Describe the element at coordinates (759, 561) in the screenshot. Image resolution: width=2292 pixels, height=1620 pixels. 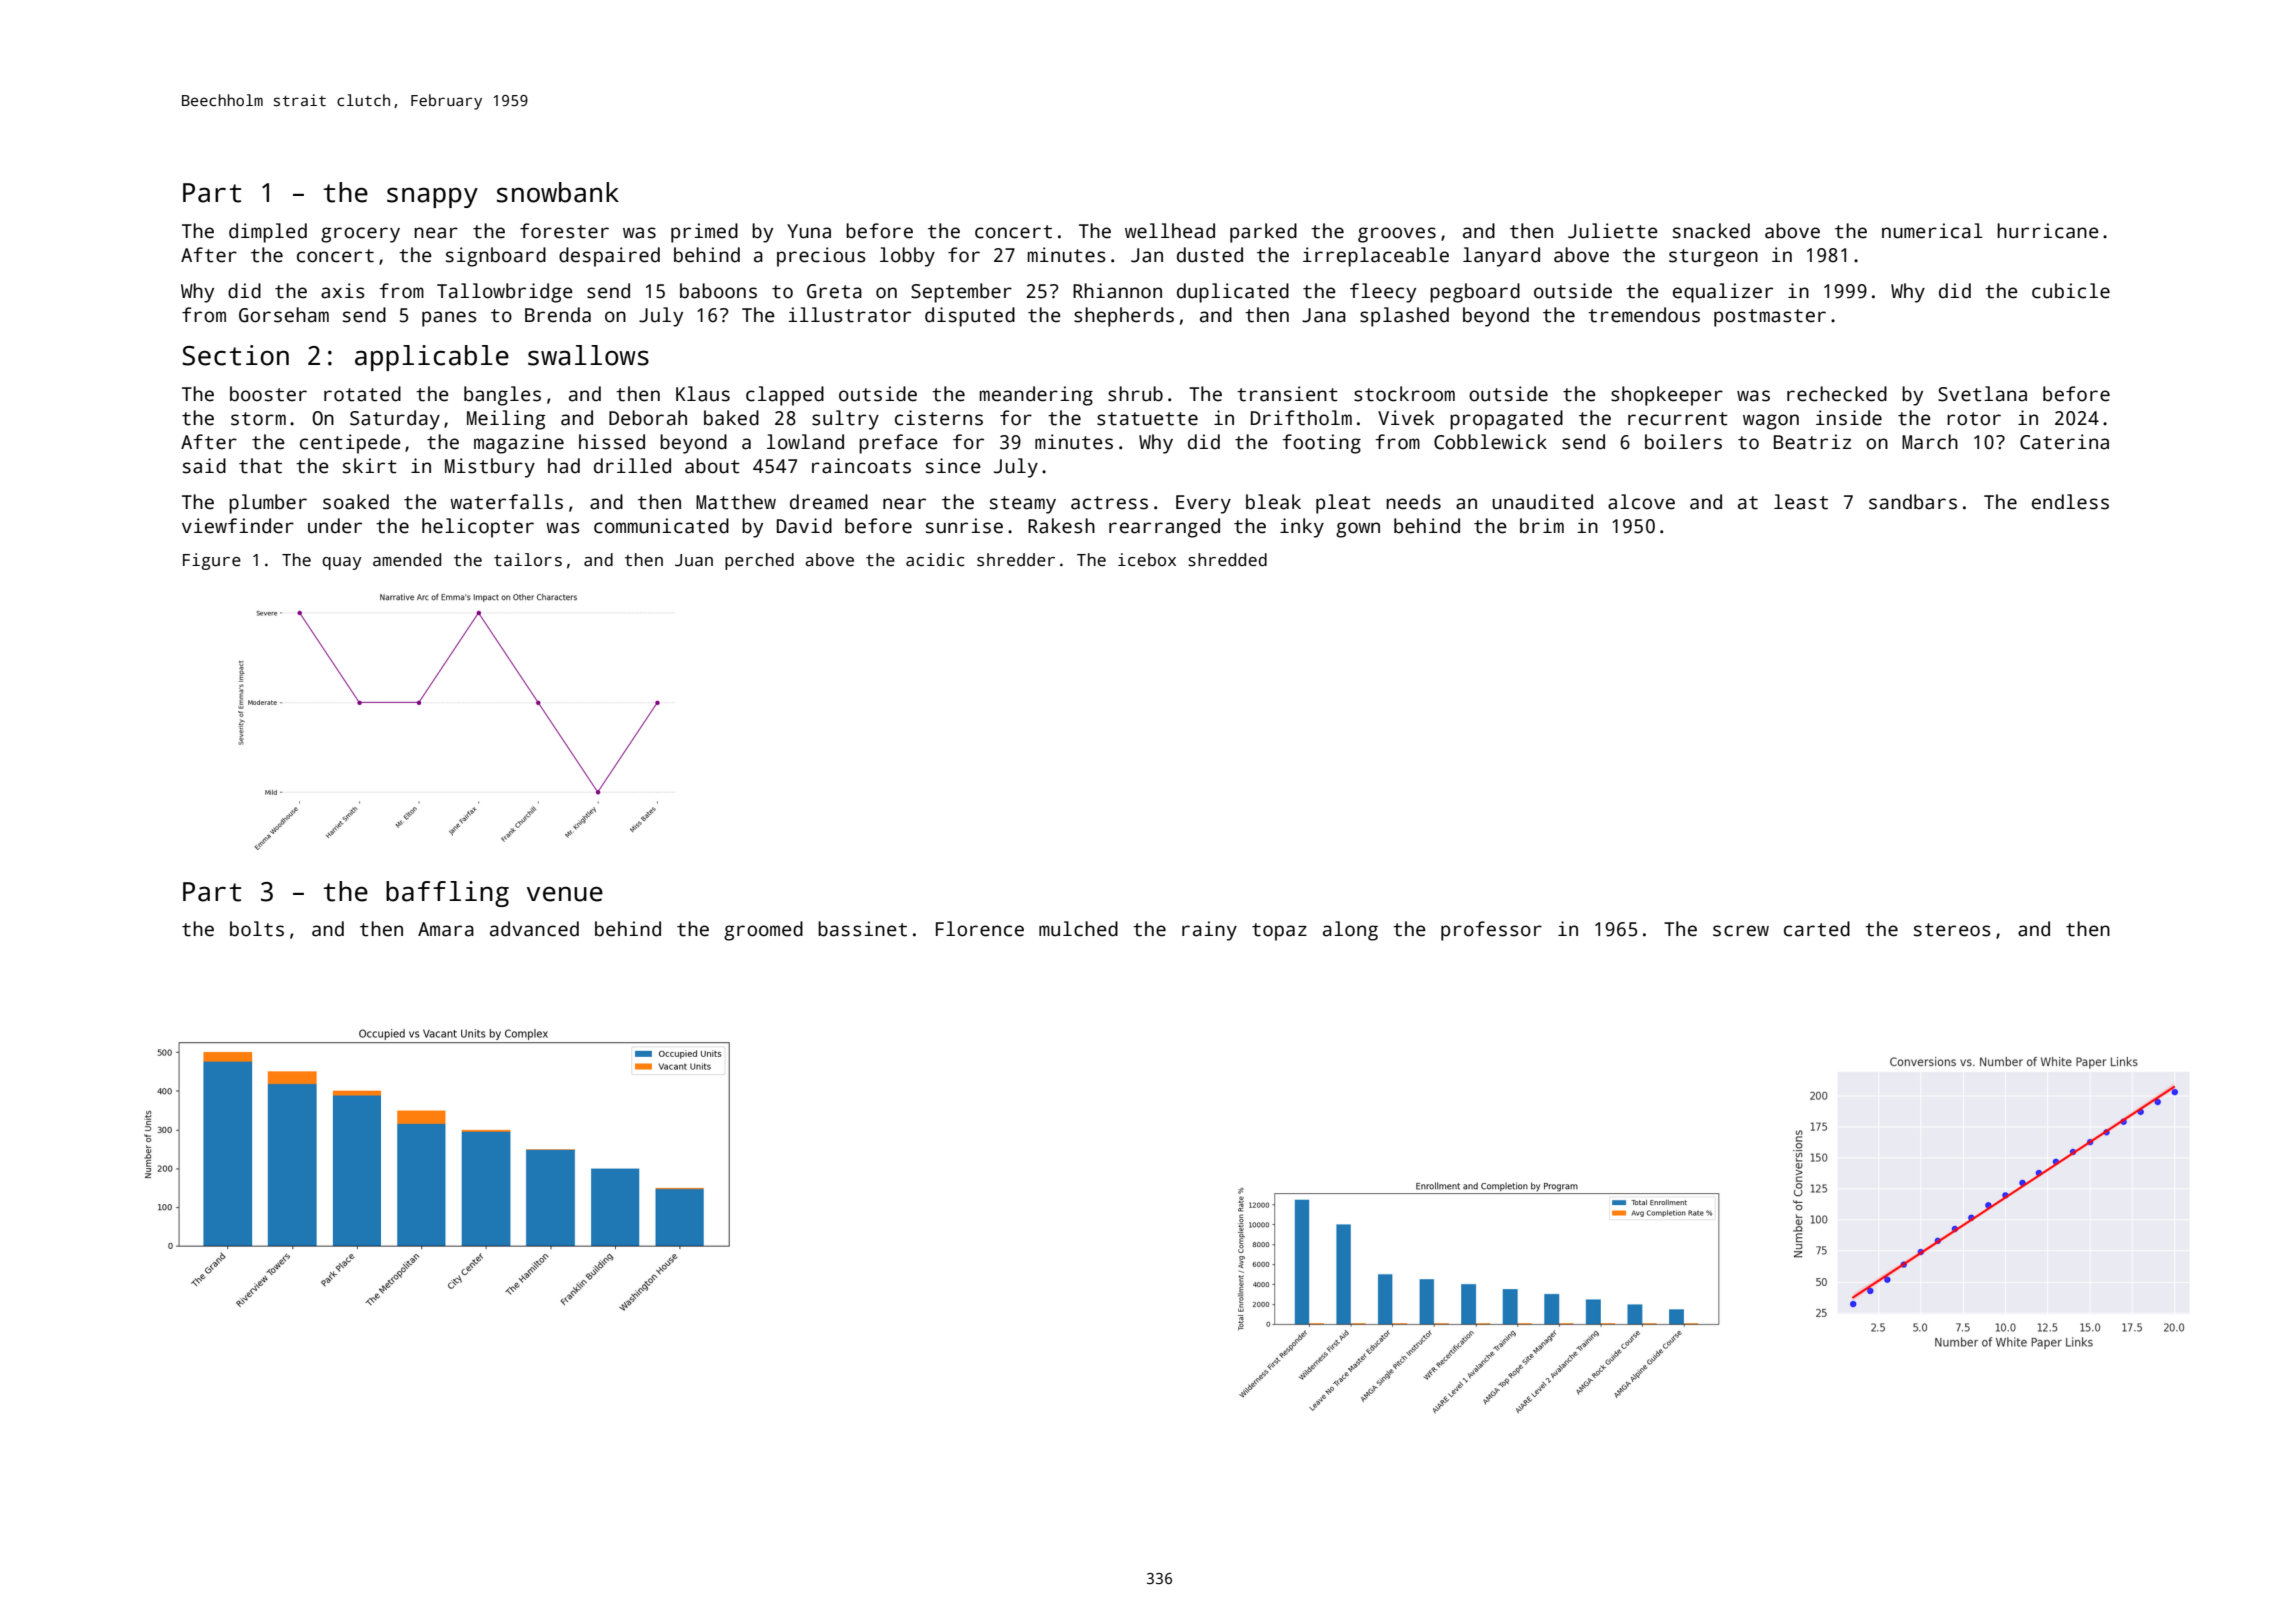
I see `perched` at that location.
